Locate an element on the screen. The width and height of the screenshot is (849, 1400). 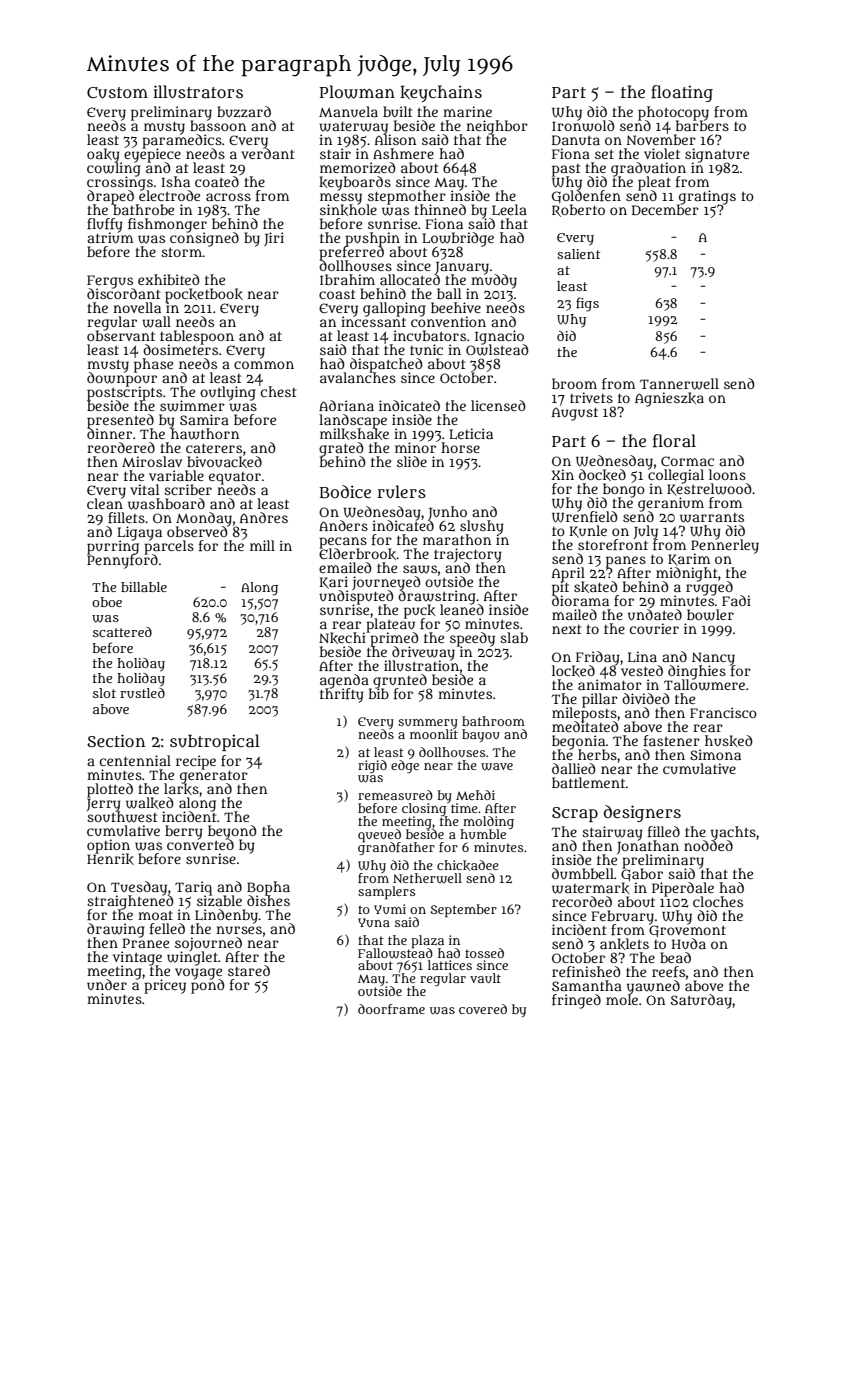
avalanches is located at coordinates (358, 378).
